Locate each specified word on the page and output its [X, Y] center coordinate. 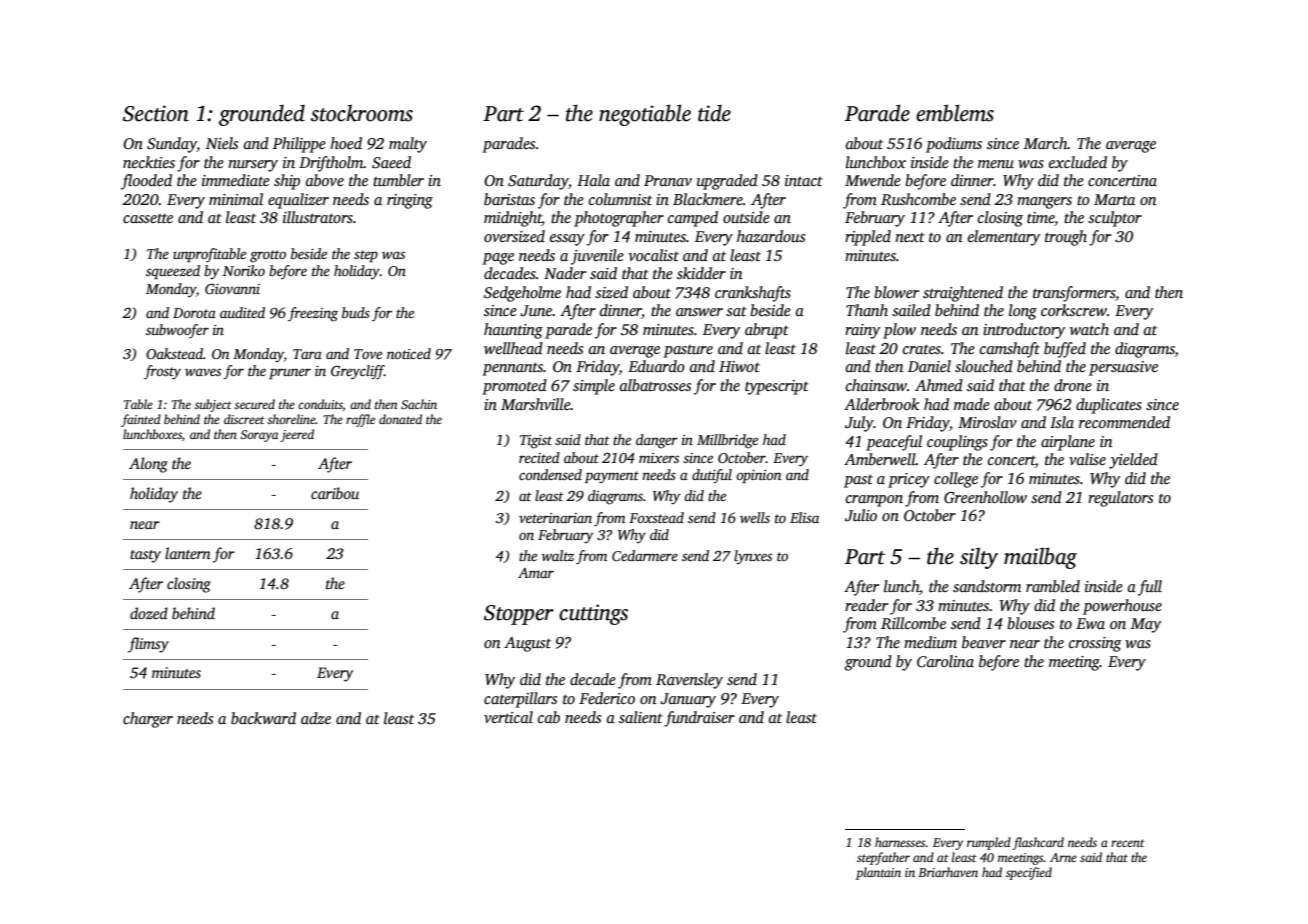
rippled [868, 238]
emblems [955, 113]
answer [699, 312]
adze [316, 718]
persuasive [1123, 368]
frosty [162, 372]
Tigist [536, 442]
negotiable [645, 115]
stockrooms [362, 113]
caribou [335, 493]
